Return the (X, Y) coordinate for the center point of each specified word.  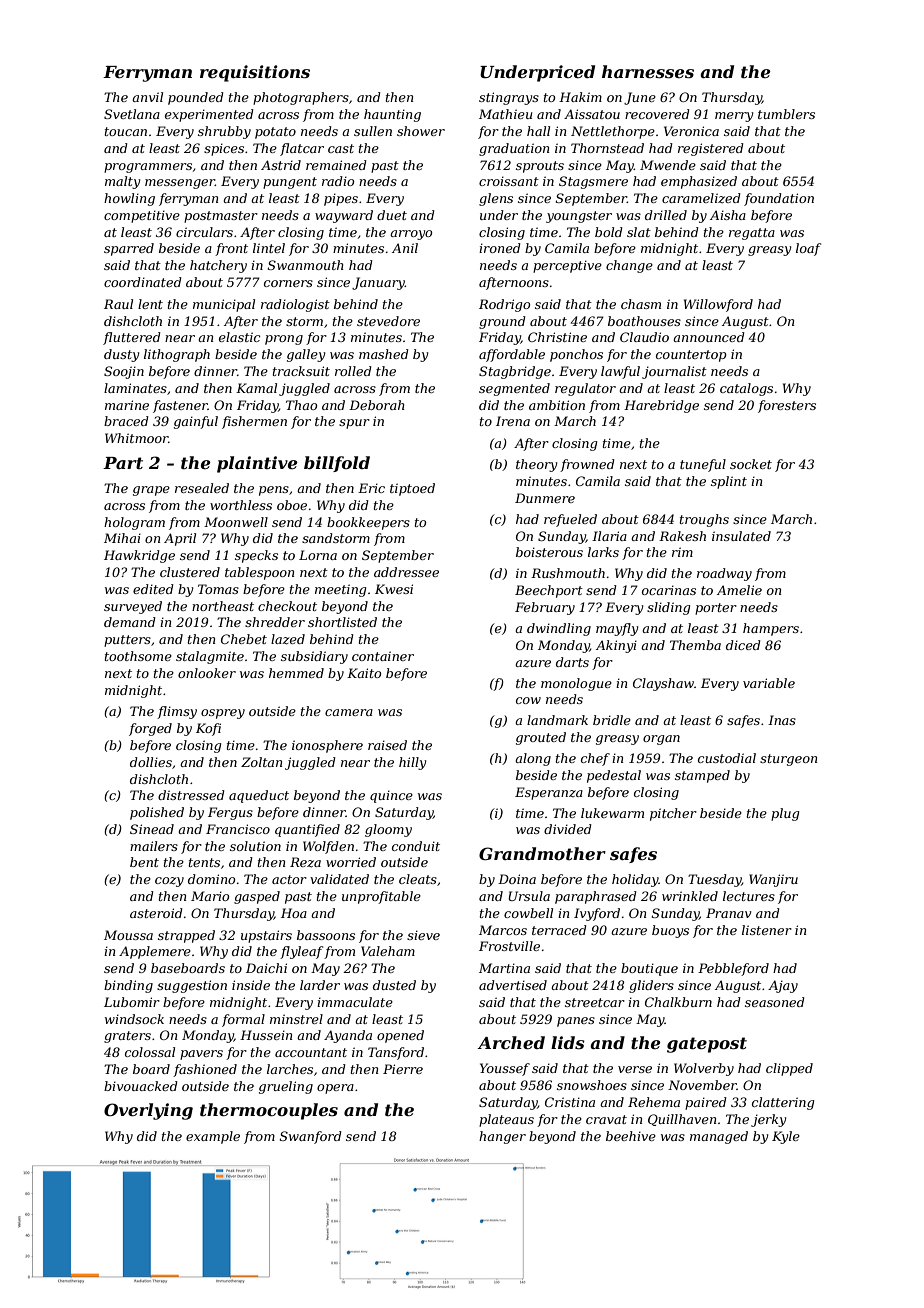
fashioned (205, 1070)
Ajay (783, 986)
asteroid (156, 913)
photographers (301, 98)
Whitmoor (137, 438)
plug (785, 814)
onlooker (207, 673)
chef (595, 759)
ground (502, 322)
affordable (512, 355)
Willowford (718, 305)
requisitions (255, 73)
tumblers (786, 114)
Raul (118, 304)
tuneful (703, 465)
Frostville (509, 946)
